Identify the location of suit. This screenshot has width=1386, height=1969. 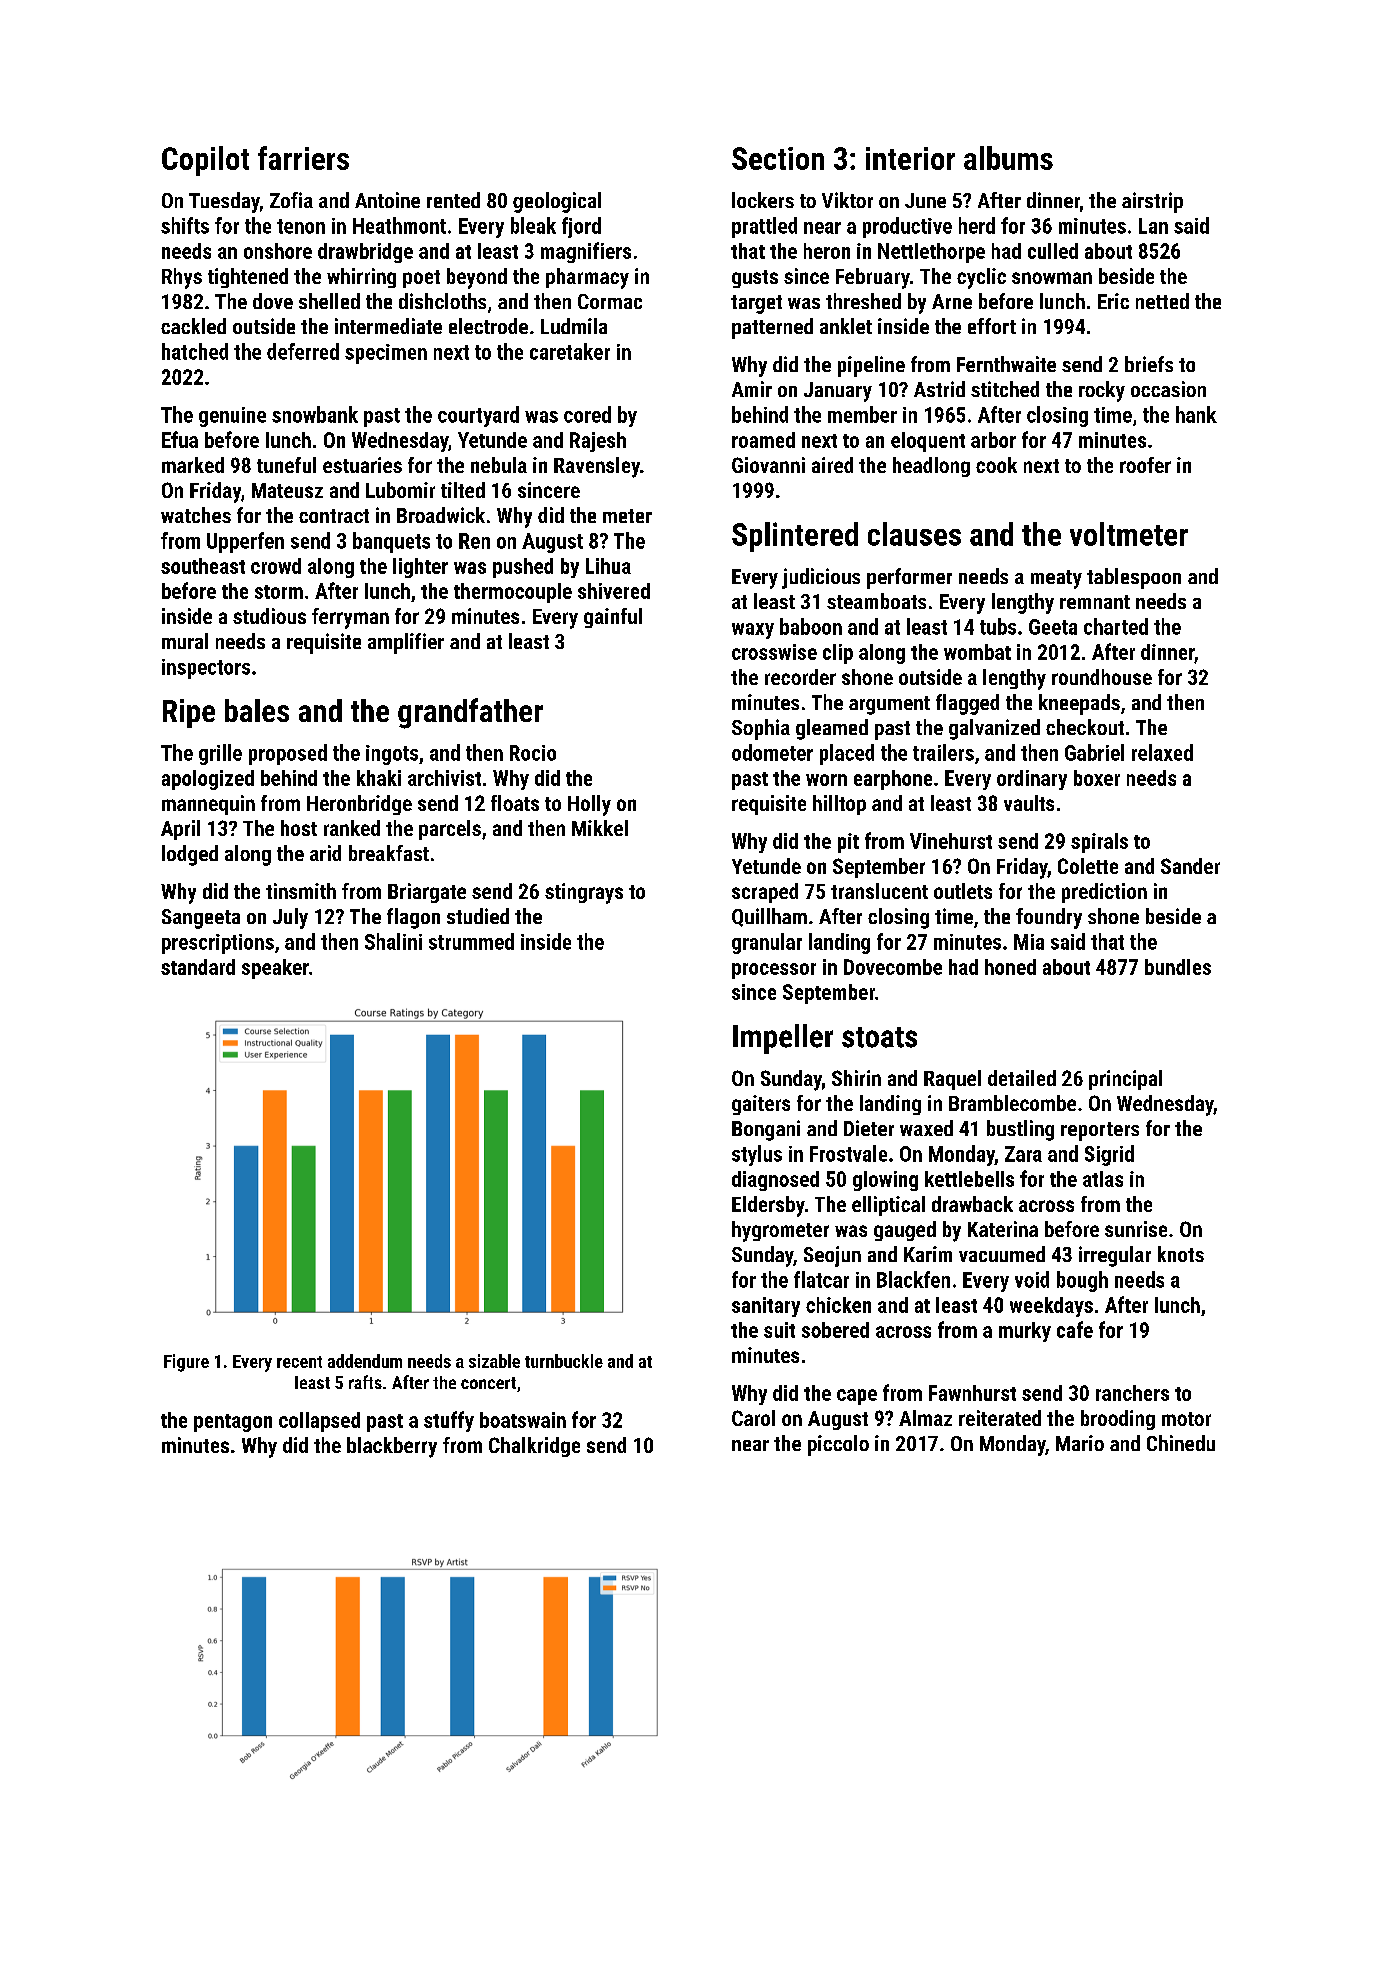
(779, 1330).
